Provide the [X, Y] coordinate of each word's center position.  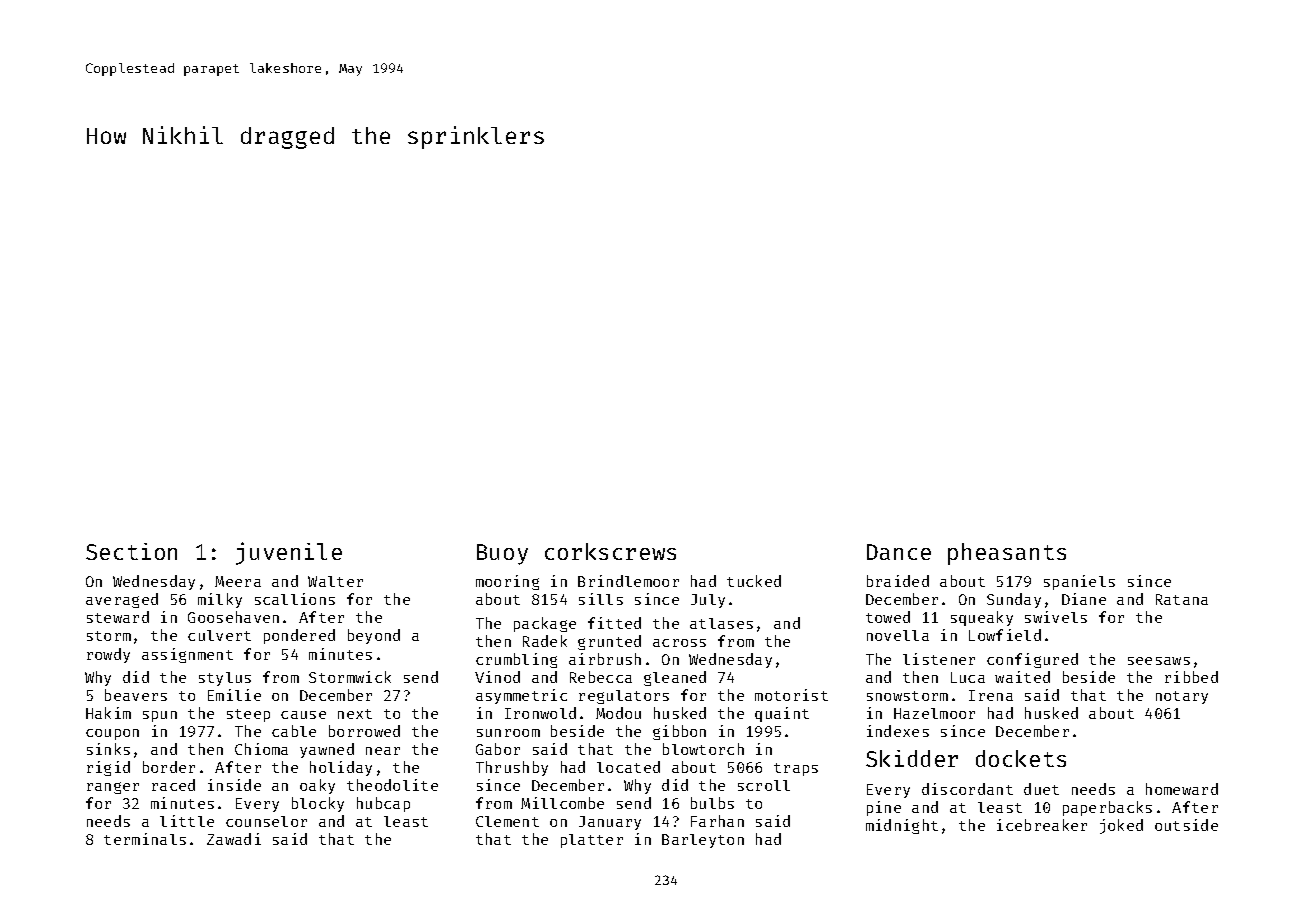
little [187, 821]
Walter [335, 581]
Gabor [498, 749]
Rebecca [601, 677]
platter [592, 841]
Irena [991, 695]
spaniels [1079, 582]
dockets [1021, 758]
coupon [112, 734]
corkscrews [610, 551]
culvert [219, 635]
